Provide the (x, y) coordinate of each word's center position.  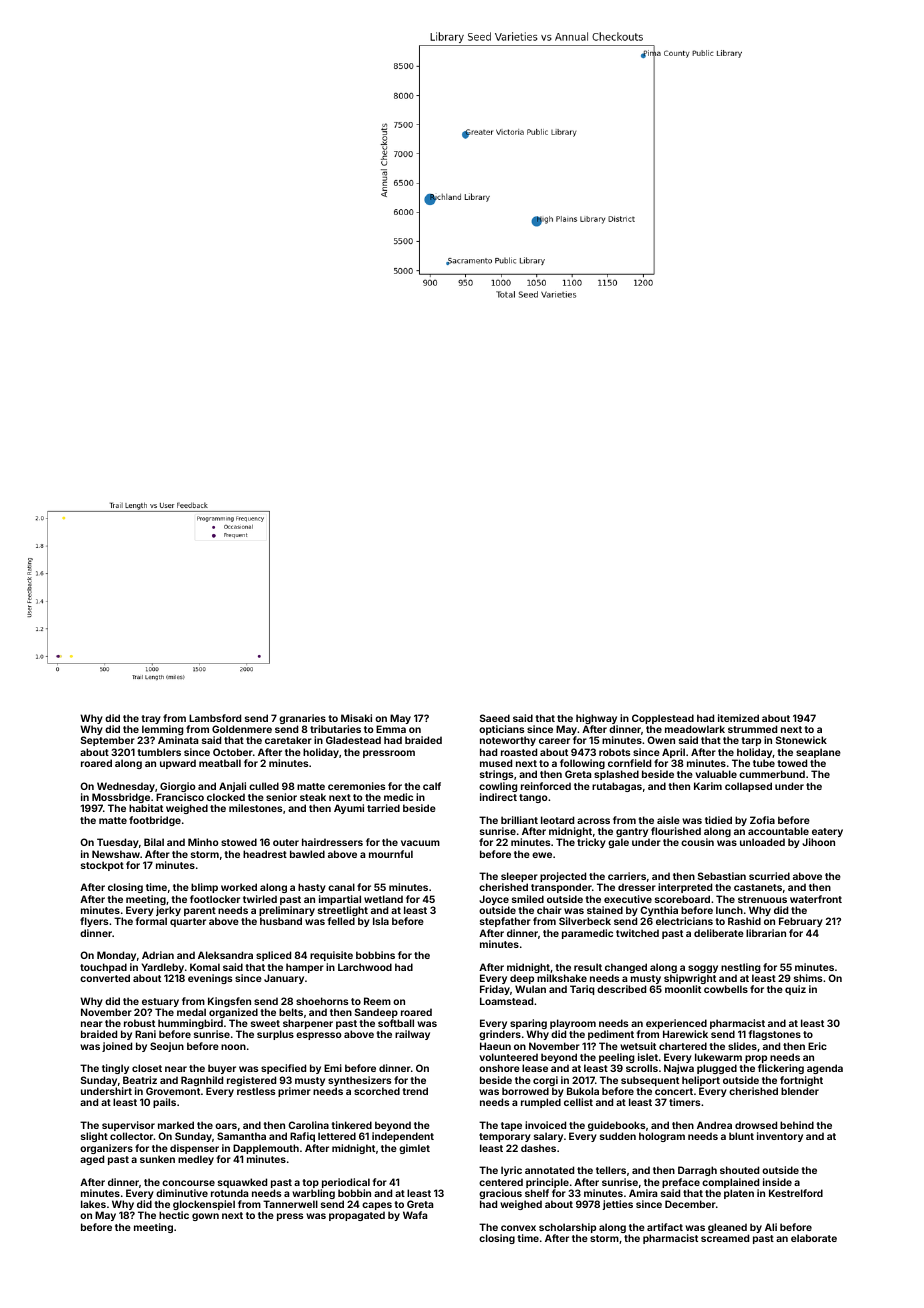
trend (415, 1091)
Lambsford (215, 718)
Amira (643, 1193)
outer (286, 842)
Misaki (356, 718)
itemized (738, 718)
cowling (498, 787)
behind (797, 1125)
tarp (751, 741)
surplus (275, 1035)
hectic (174, 1215)
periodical (346, 1183)
